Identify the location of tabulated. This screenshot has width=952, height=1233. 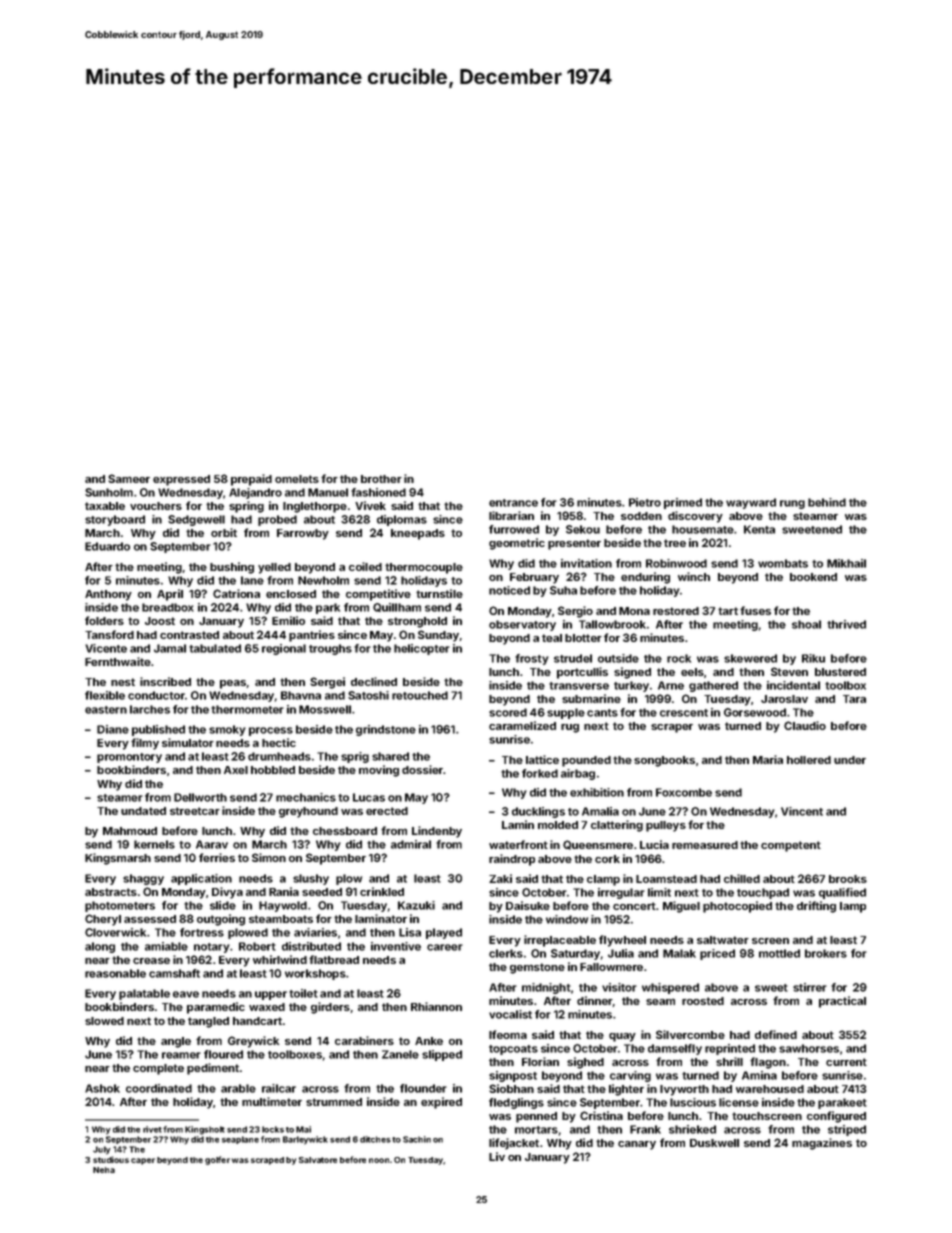
(215, 648).
